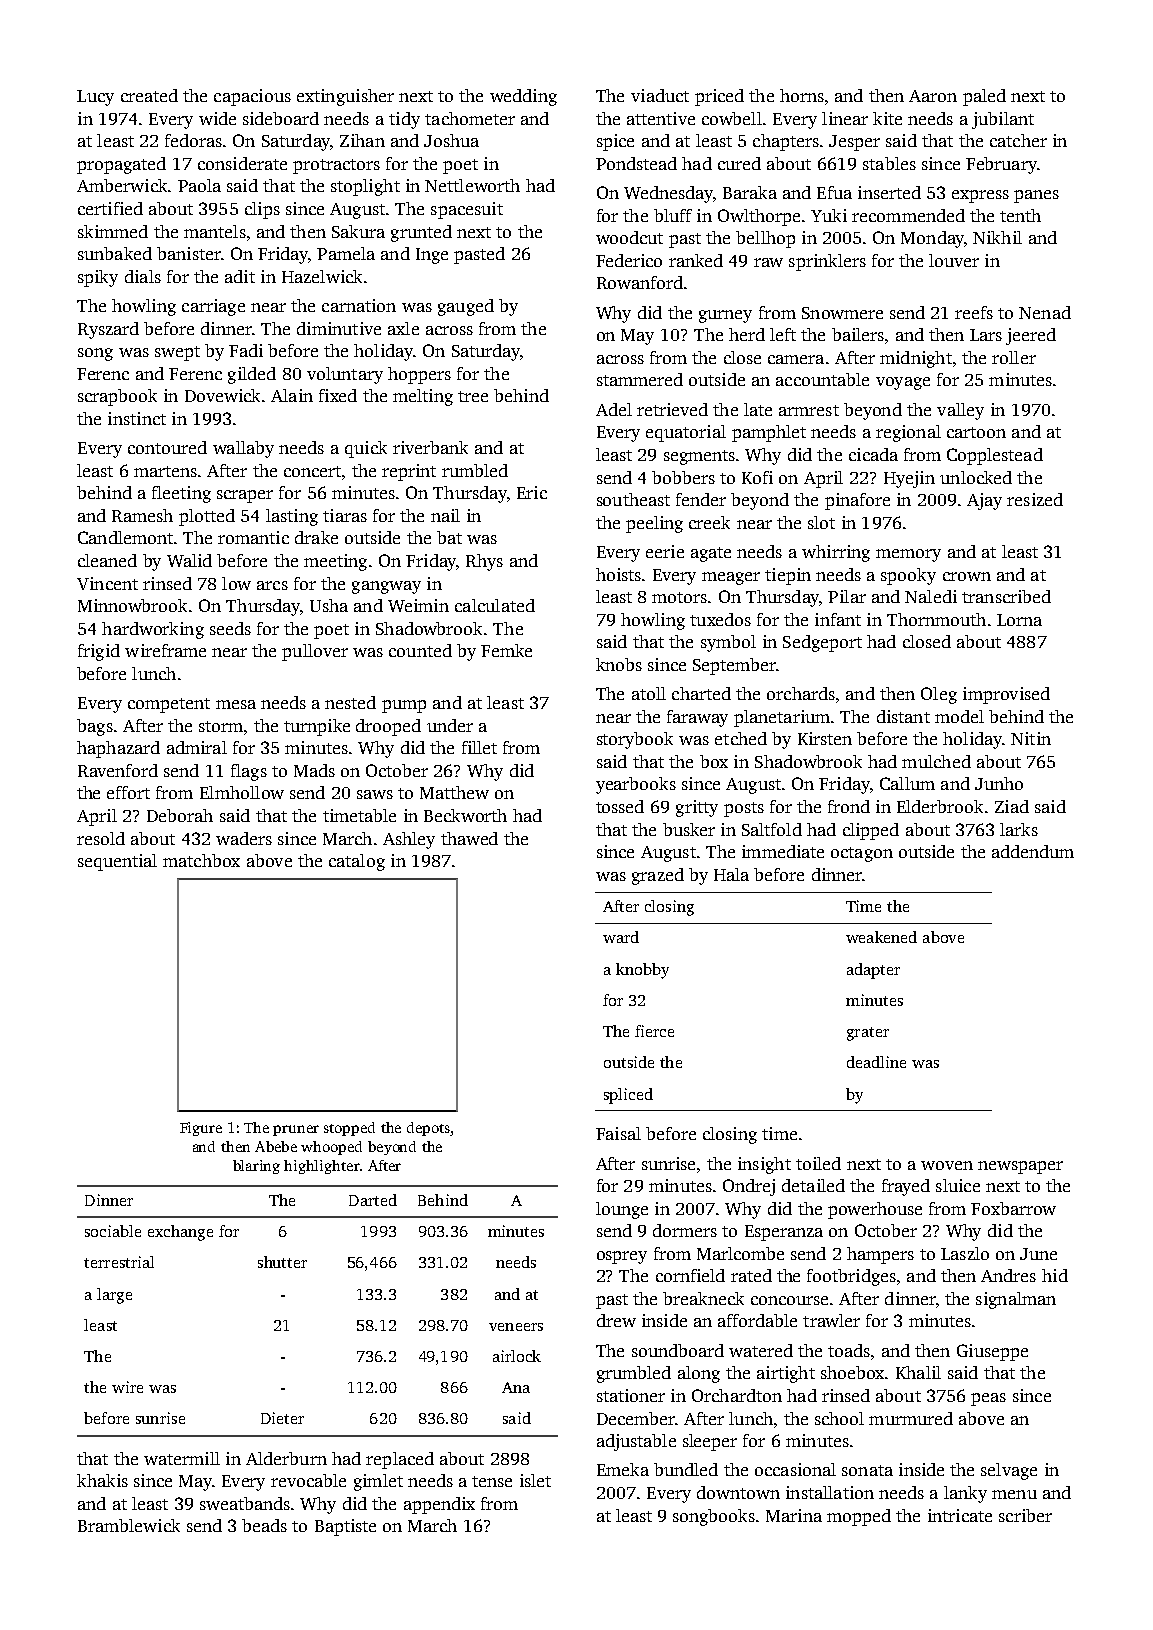 The width and height of the image is (1153, 1630). I want to click on Kofi, so click(757, 477).
